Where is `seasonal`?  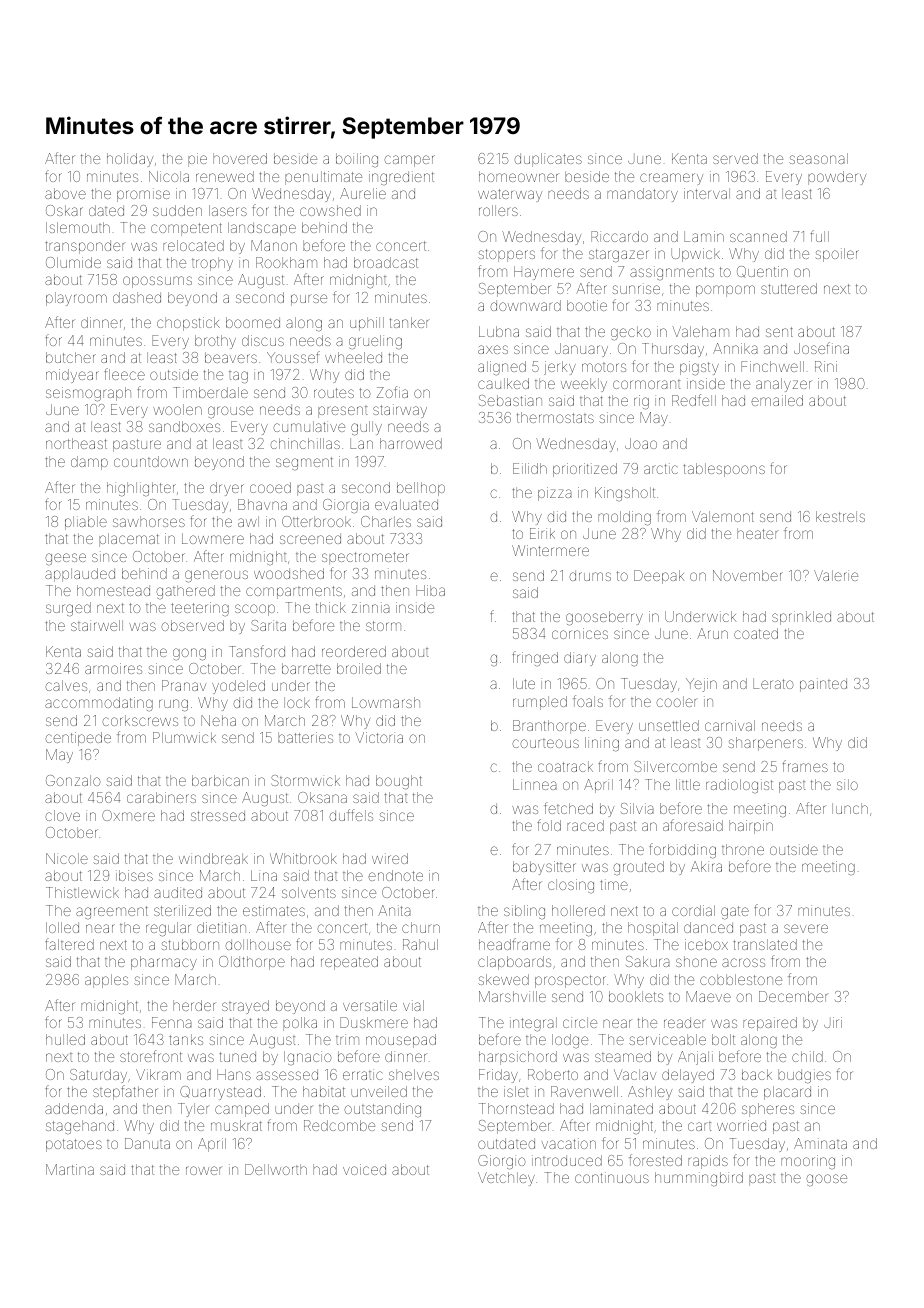
seasonal is located at coordinates (818, 158).
